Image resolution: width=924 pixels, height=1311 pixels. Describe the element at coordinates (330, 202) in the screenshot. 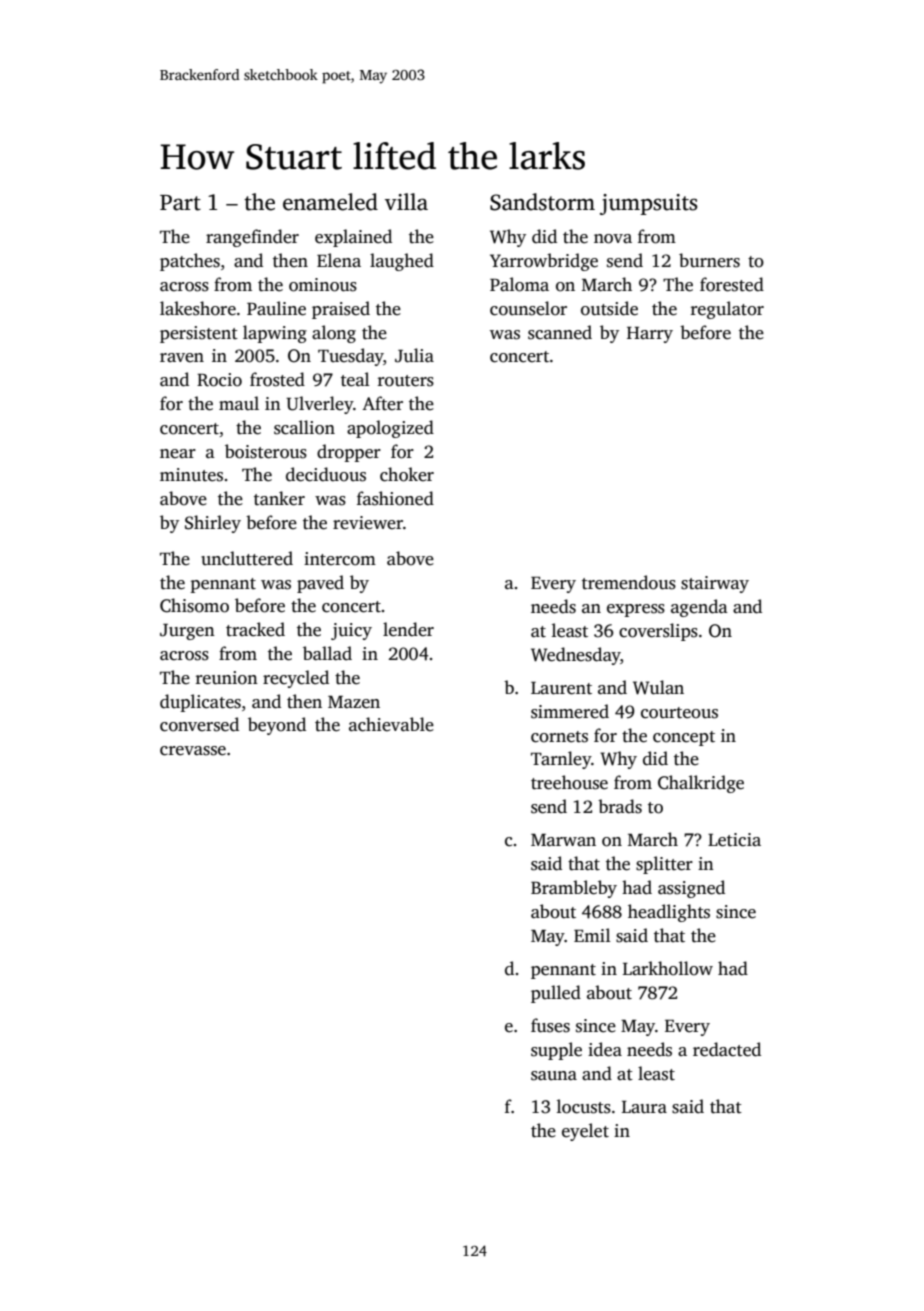

I see `enameled` at that location.
